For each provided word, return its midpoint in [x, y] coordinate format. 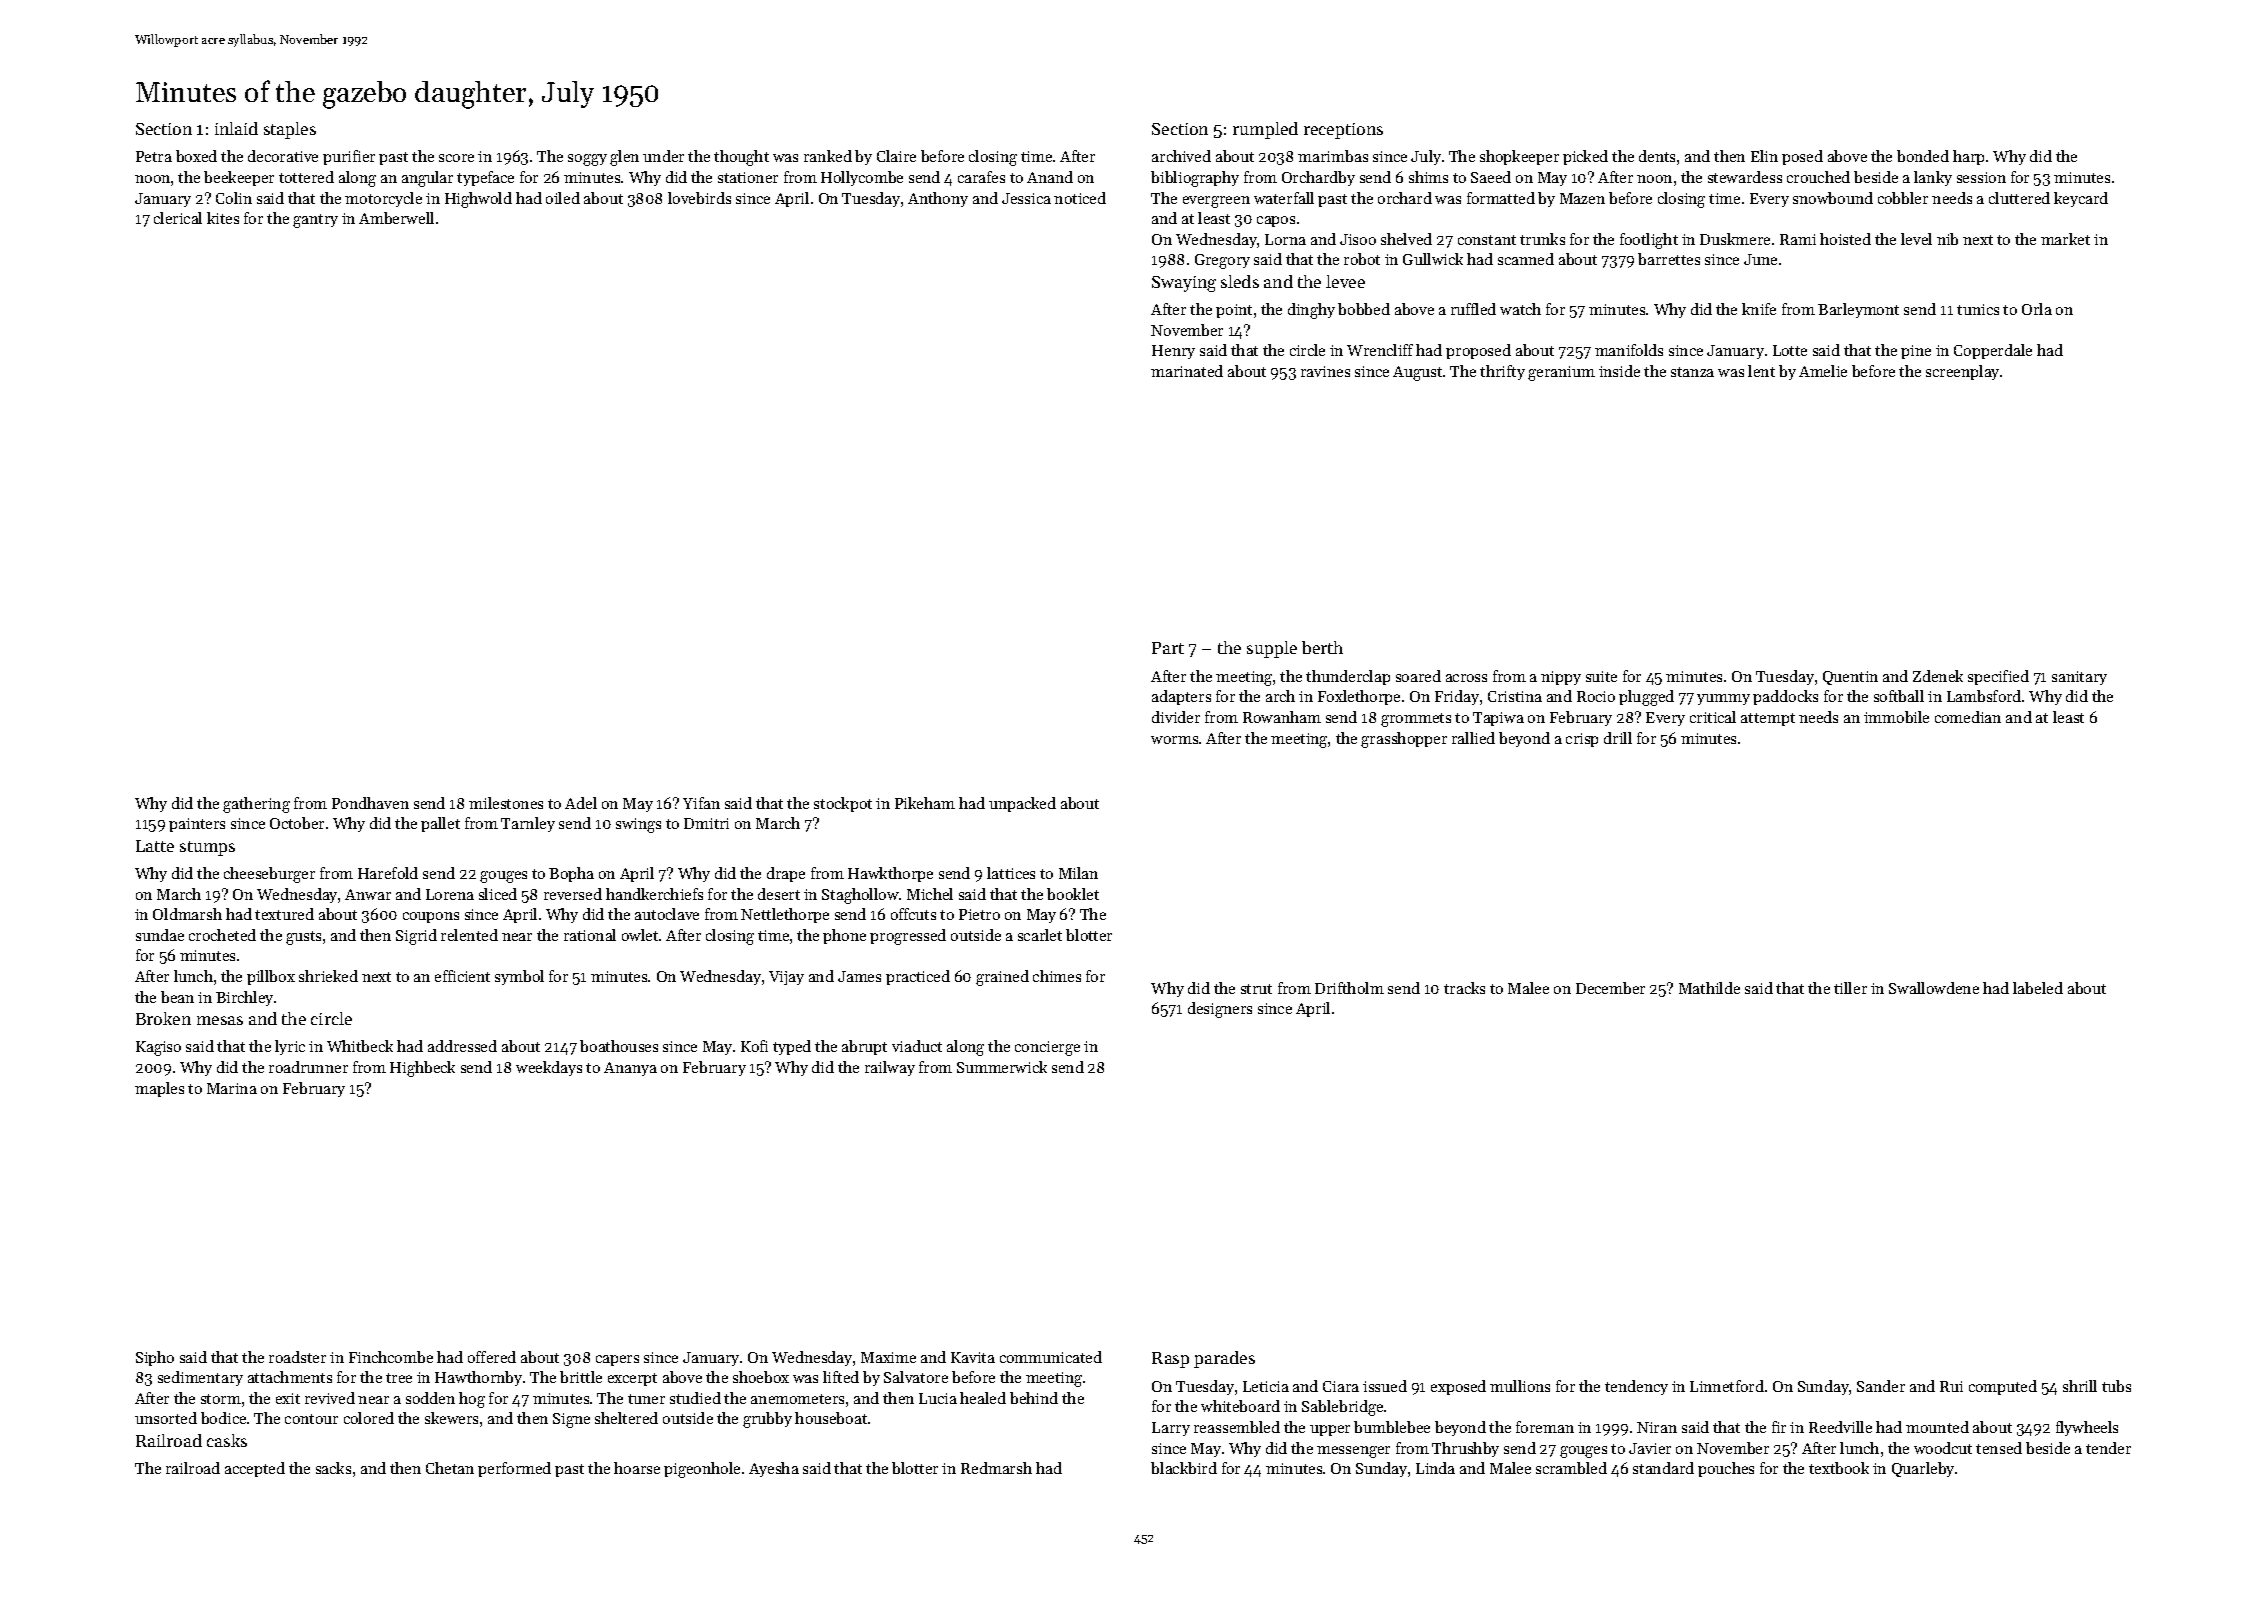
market [2065, 239]
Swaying [1184, 284]
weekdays [549, 1068]
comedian [1968, 717]
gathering [256, 805]
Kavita [973, 1357]
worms [1174, 740]
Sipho [155, 1358]
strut [1256, 989]
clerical [178, 218]
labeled [2038, 988]
